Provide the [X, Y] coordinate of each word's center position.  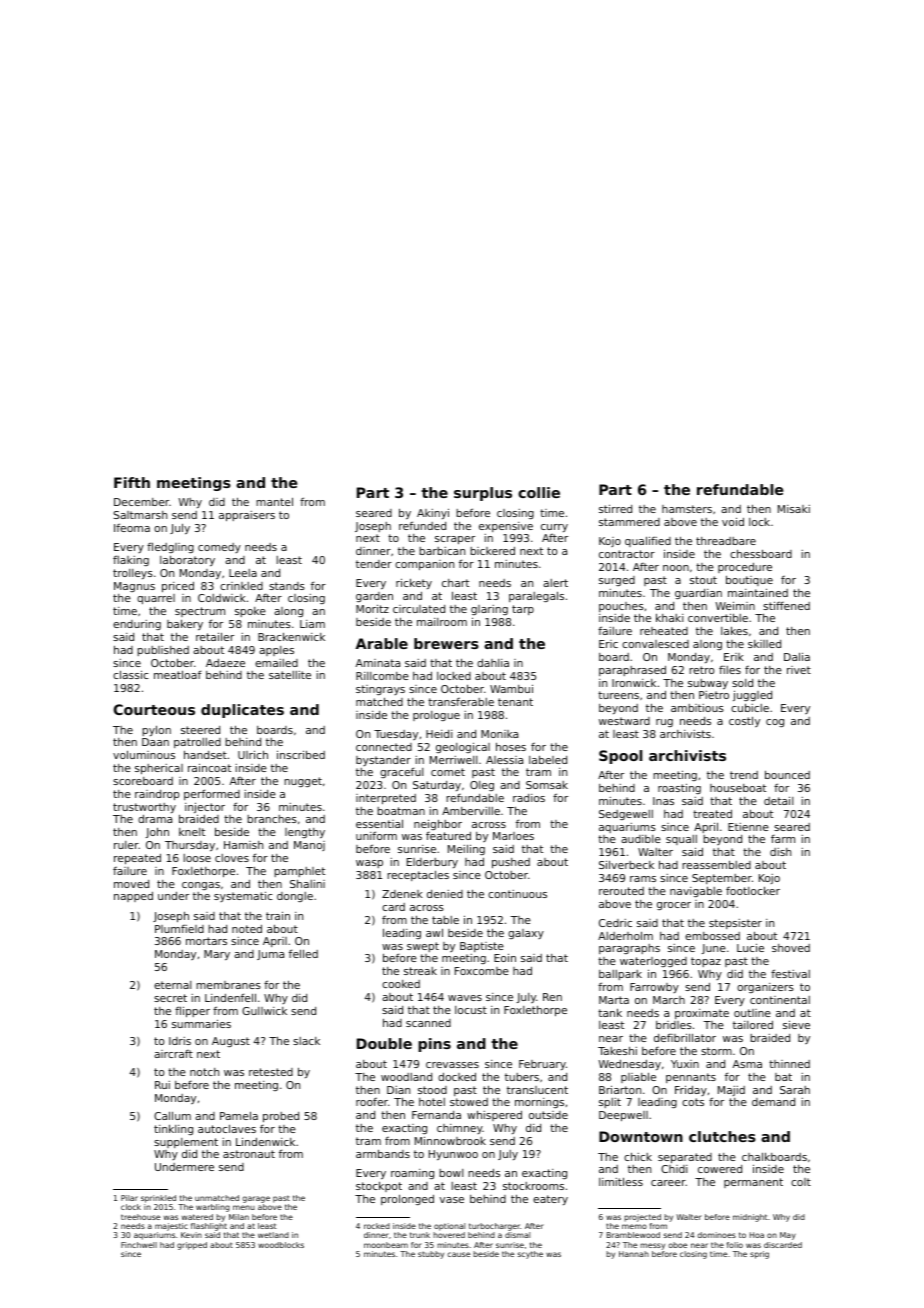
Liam [312, 624]
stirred [615, 508]
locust [471, 1010]
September [722, 879]
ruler [126, 845]
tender [374, 564]
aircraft [173, 1054]
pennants [691, 1078]
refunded [422, 525]
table [445, 920]
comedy [219, 548]
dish [780, 852]
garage [256, 1199]
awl [434, 932]
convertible [718, 617]
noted [247, 929]
